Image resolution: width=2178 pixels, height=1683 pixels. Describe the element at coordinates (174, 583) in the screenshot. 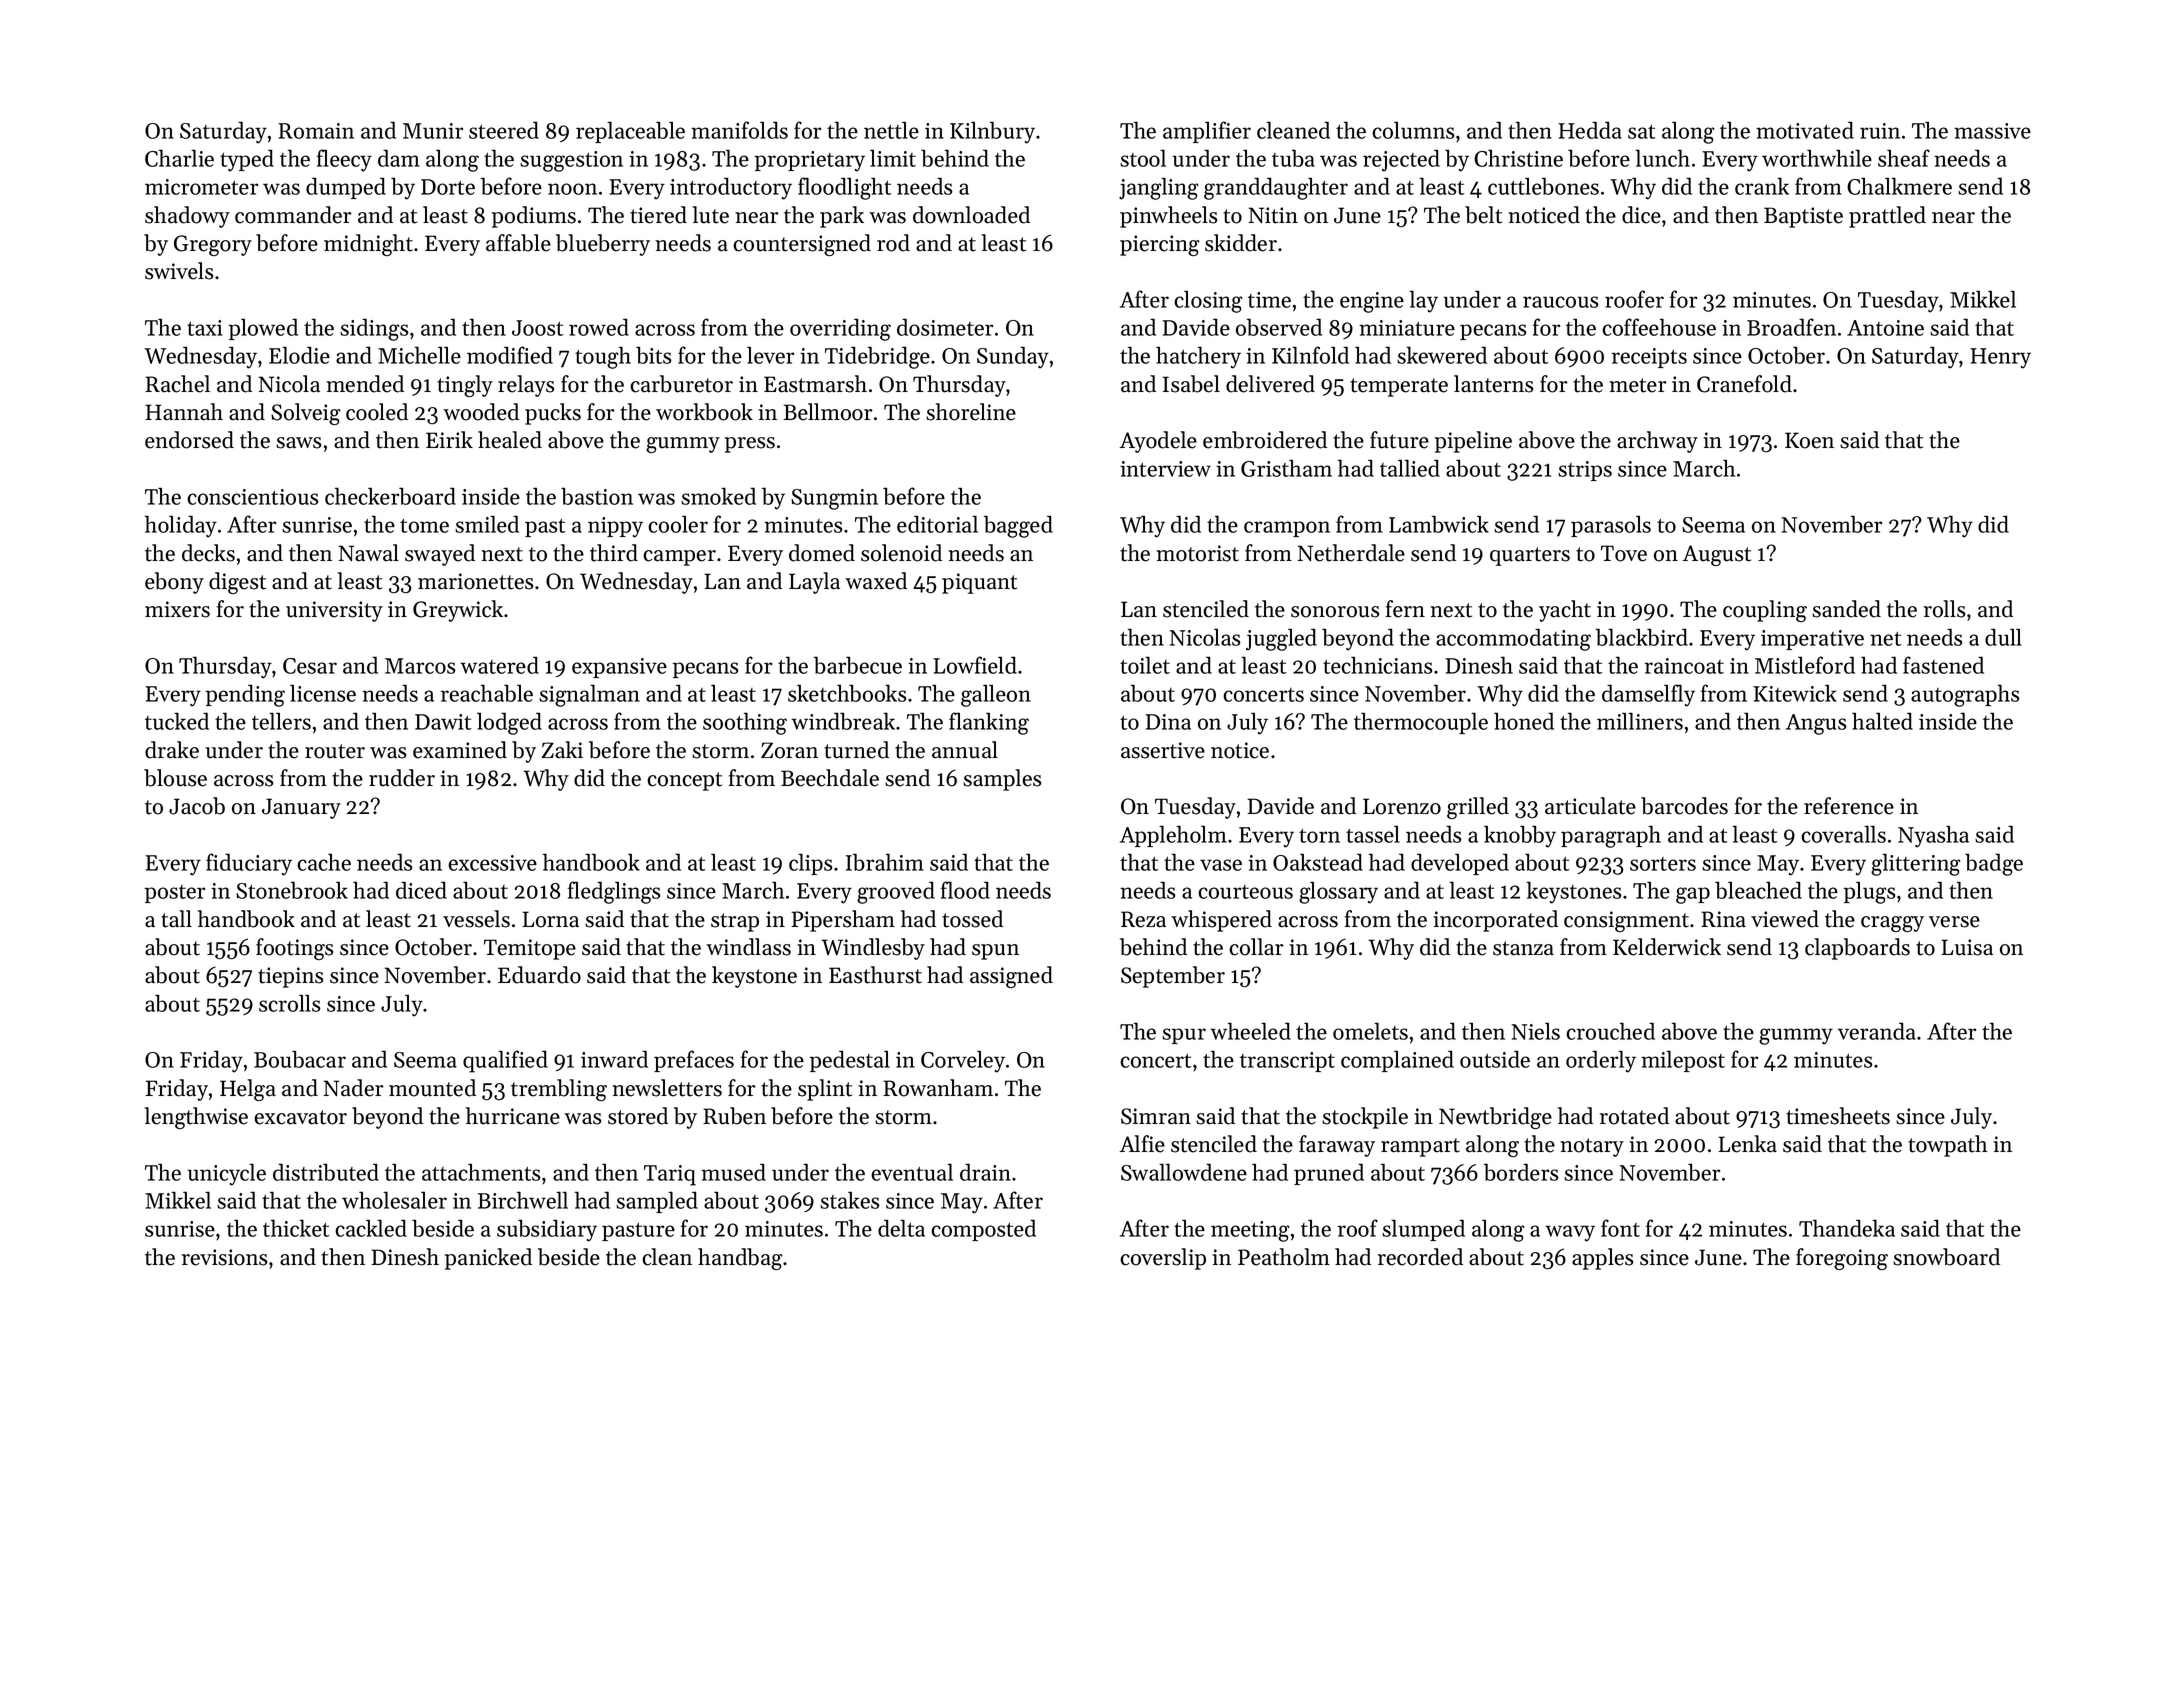

I see `ebony` at that location.
